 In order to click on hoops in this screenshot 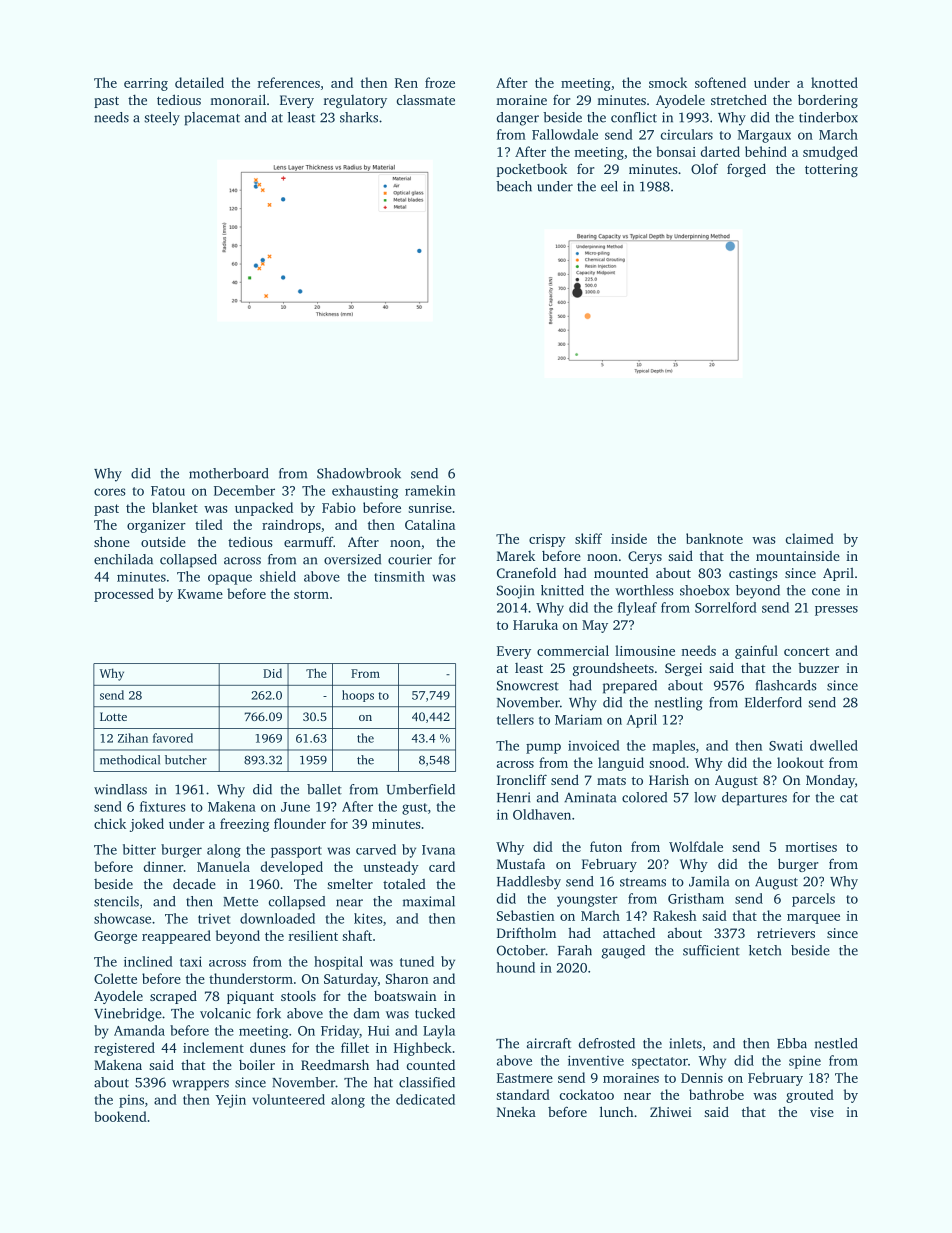, I will do `click(358, 696)`.
